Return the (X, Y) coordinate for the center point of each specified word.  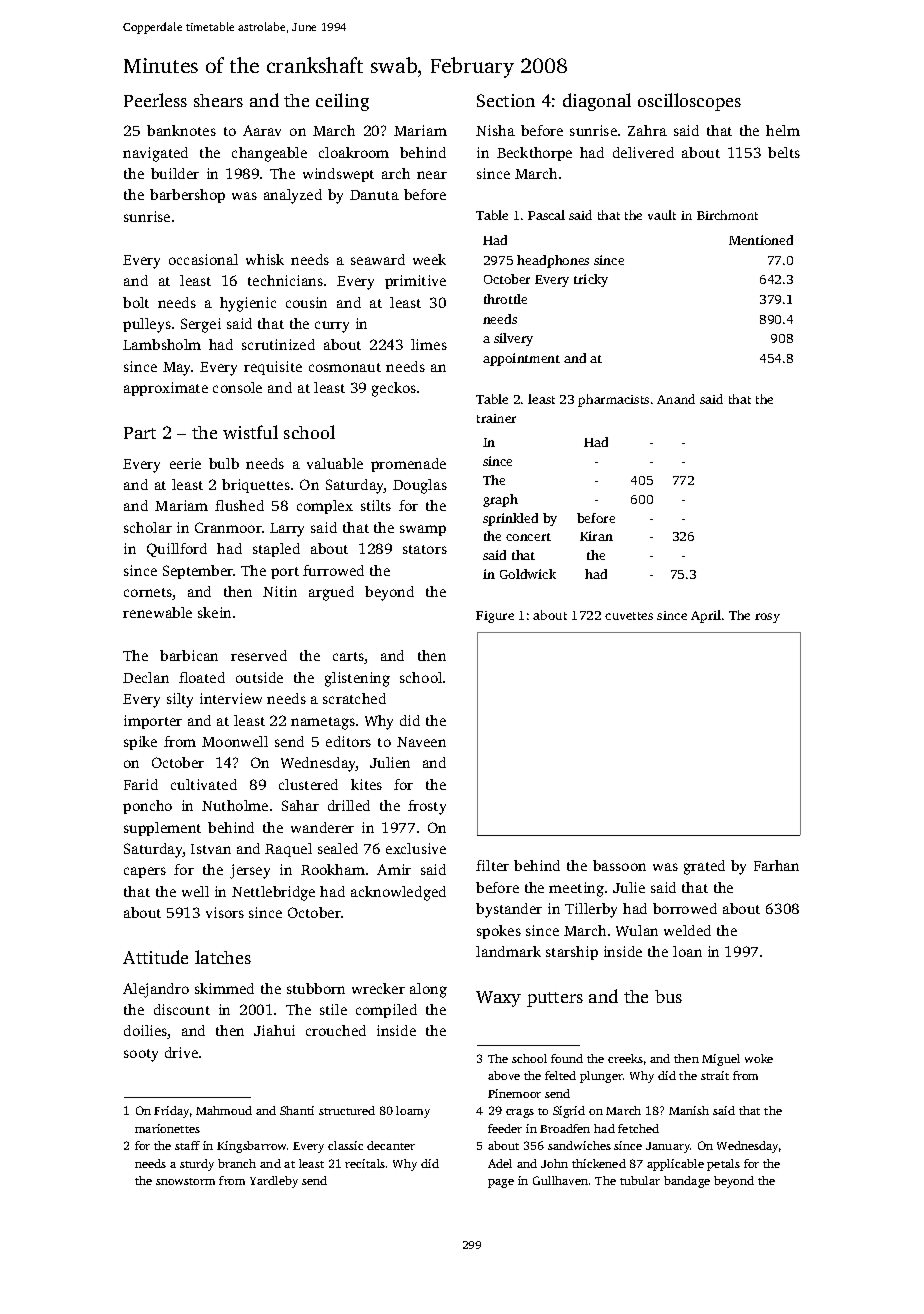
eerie (185, 463)
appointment (521, 359)
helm (783, 130)
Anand (676, 399)
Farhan (776, 865)
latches (223, 957)
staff (187, 1145)
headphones (553, 261)
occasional (203, 259)
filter (492, 865)
